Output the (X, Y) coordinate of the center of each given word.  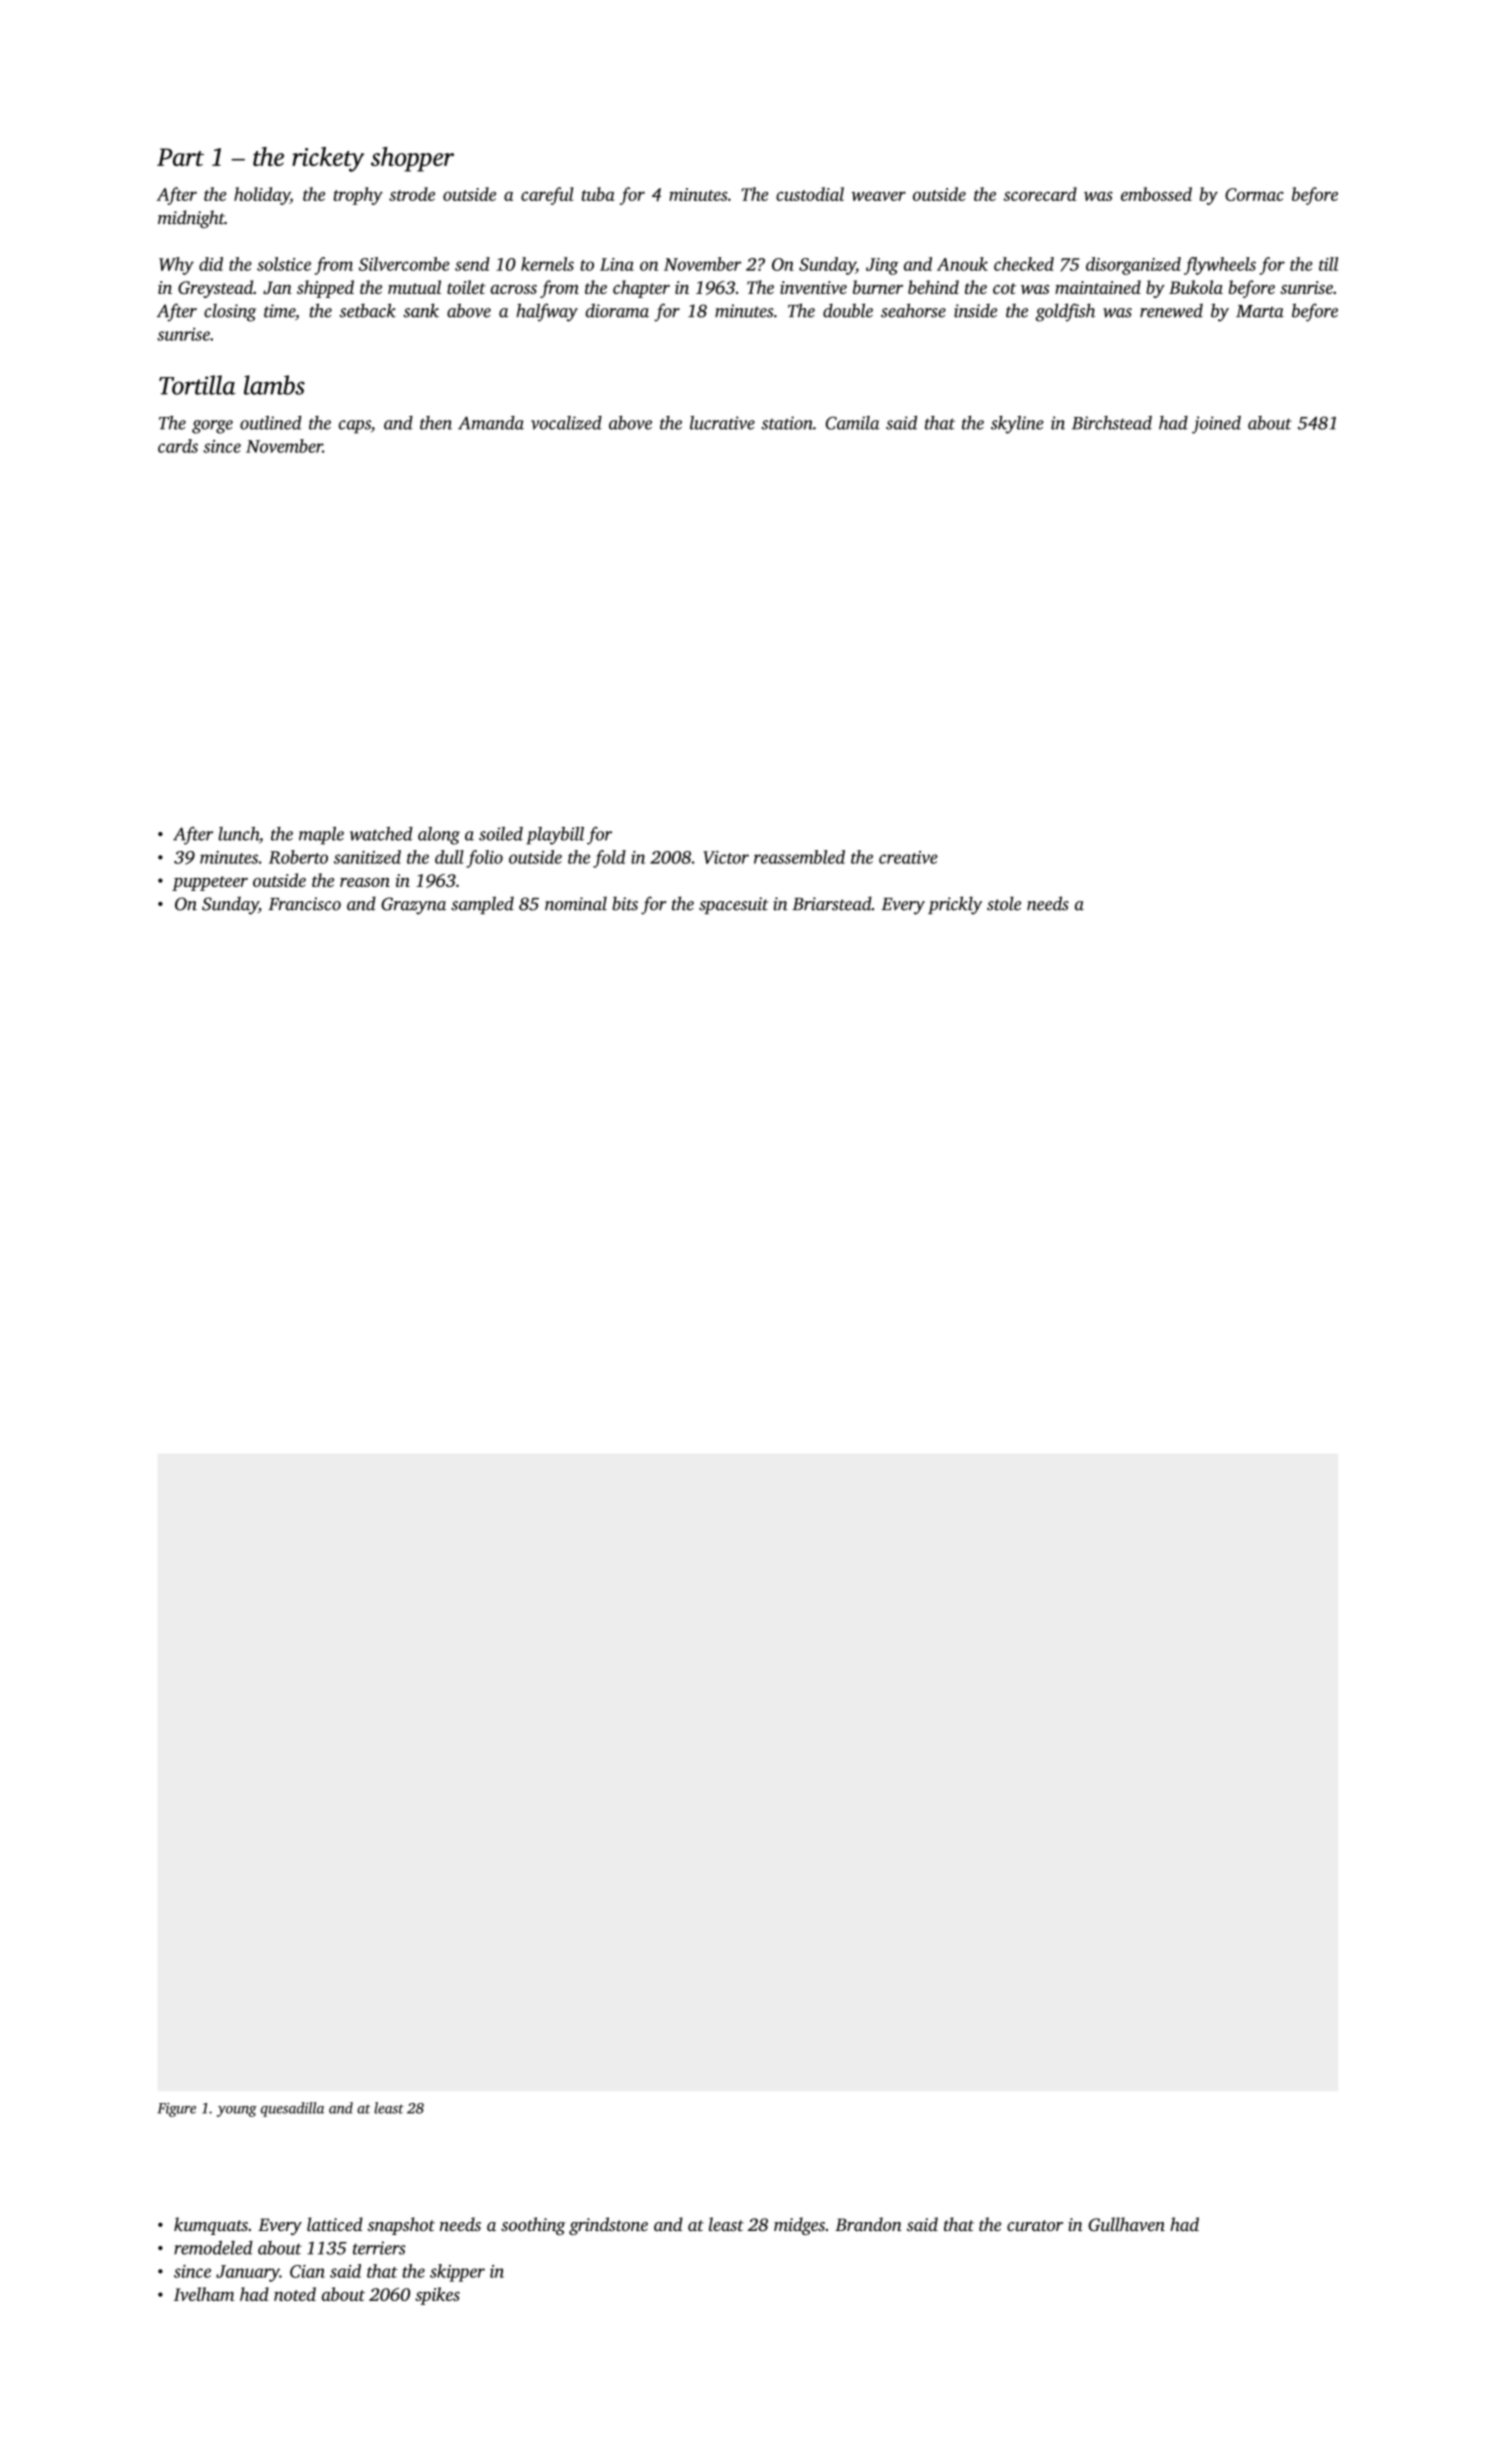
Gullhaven (1126, 2224)
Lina (617, 264)
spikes (437, 2296)
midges (799, 2226)
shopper (412, 159)
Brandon (868, 2224)
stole (1004, 903)
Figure (177, 2110)
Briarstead (832, 903)
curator (1035, 2225)
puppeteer (210, 883)
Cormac (1254, 194)
